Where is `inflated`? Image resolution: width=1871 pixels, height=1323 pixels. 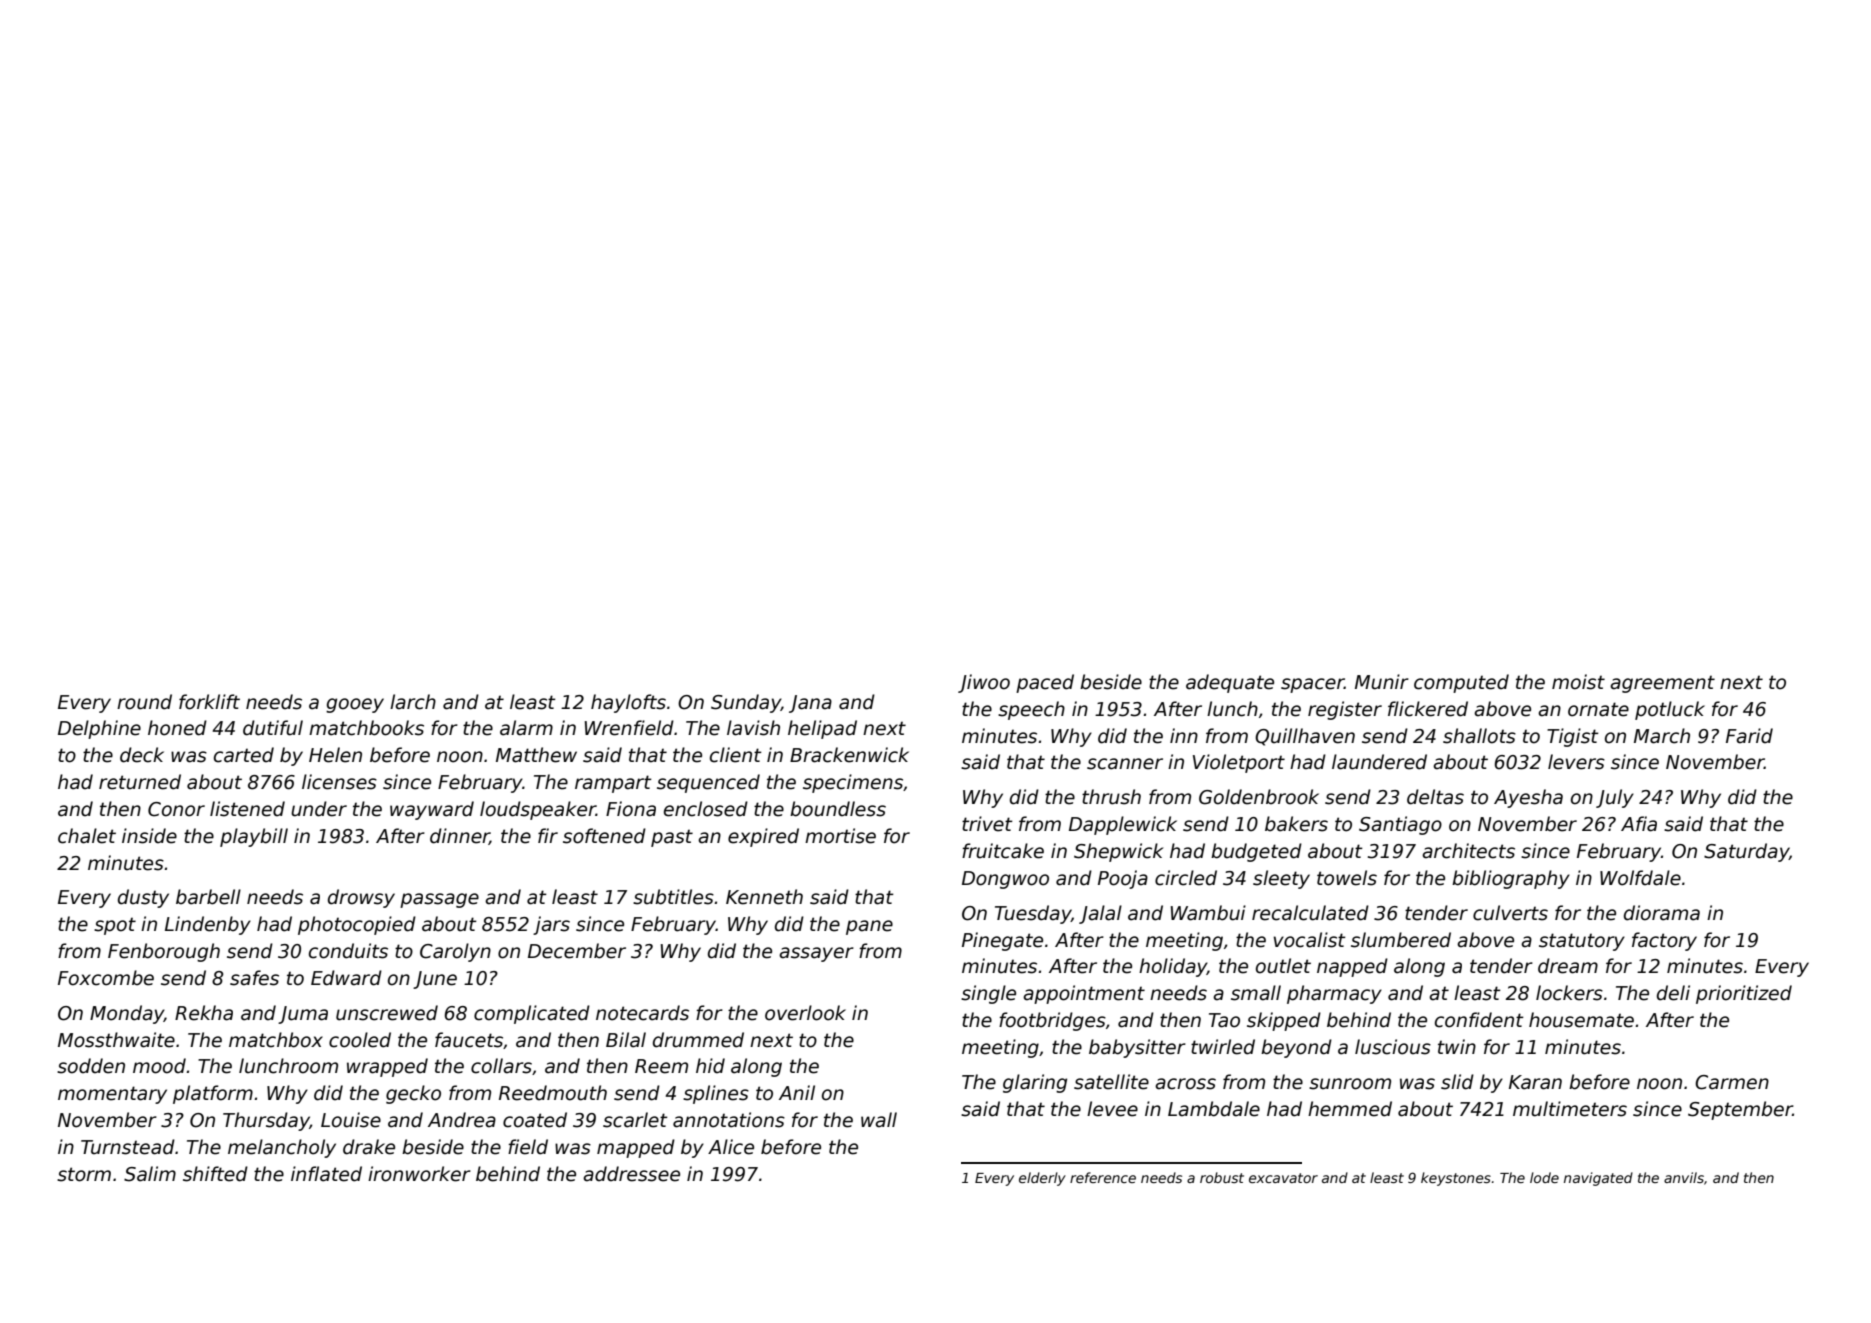
inflated is located at coordinates (326, 1174).
